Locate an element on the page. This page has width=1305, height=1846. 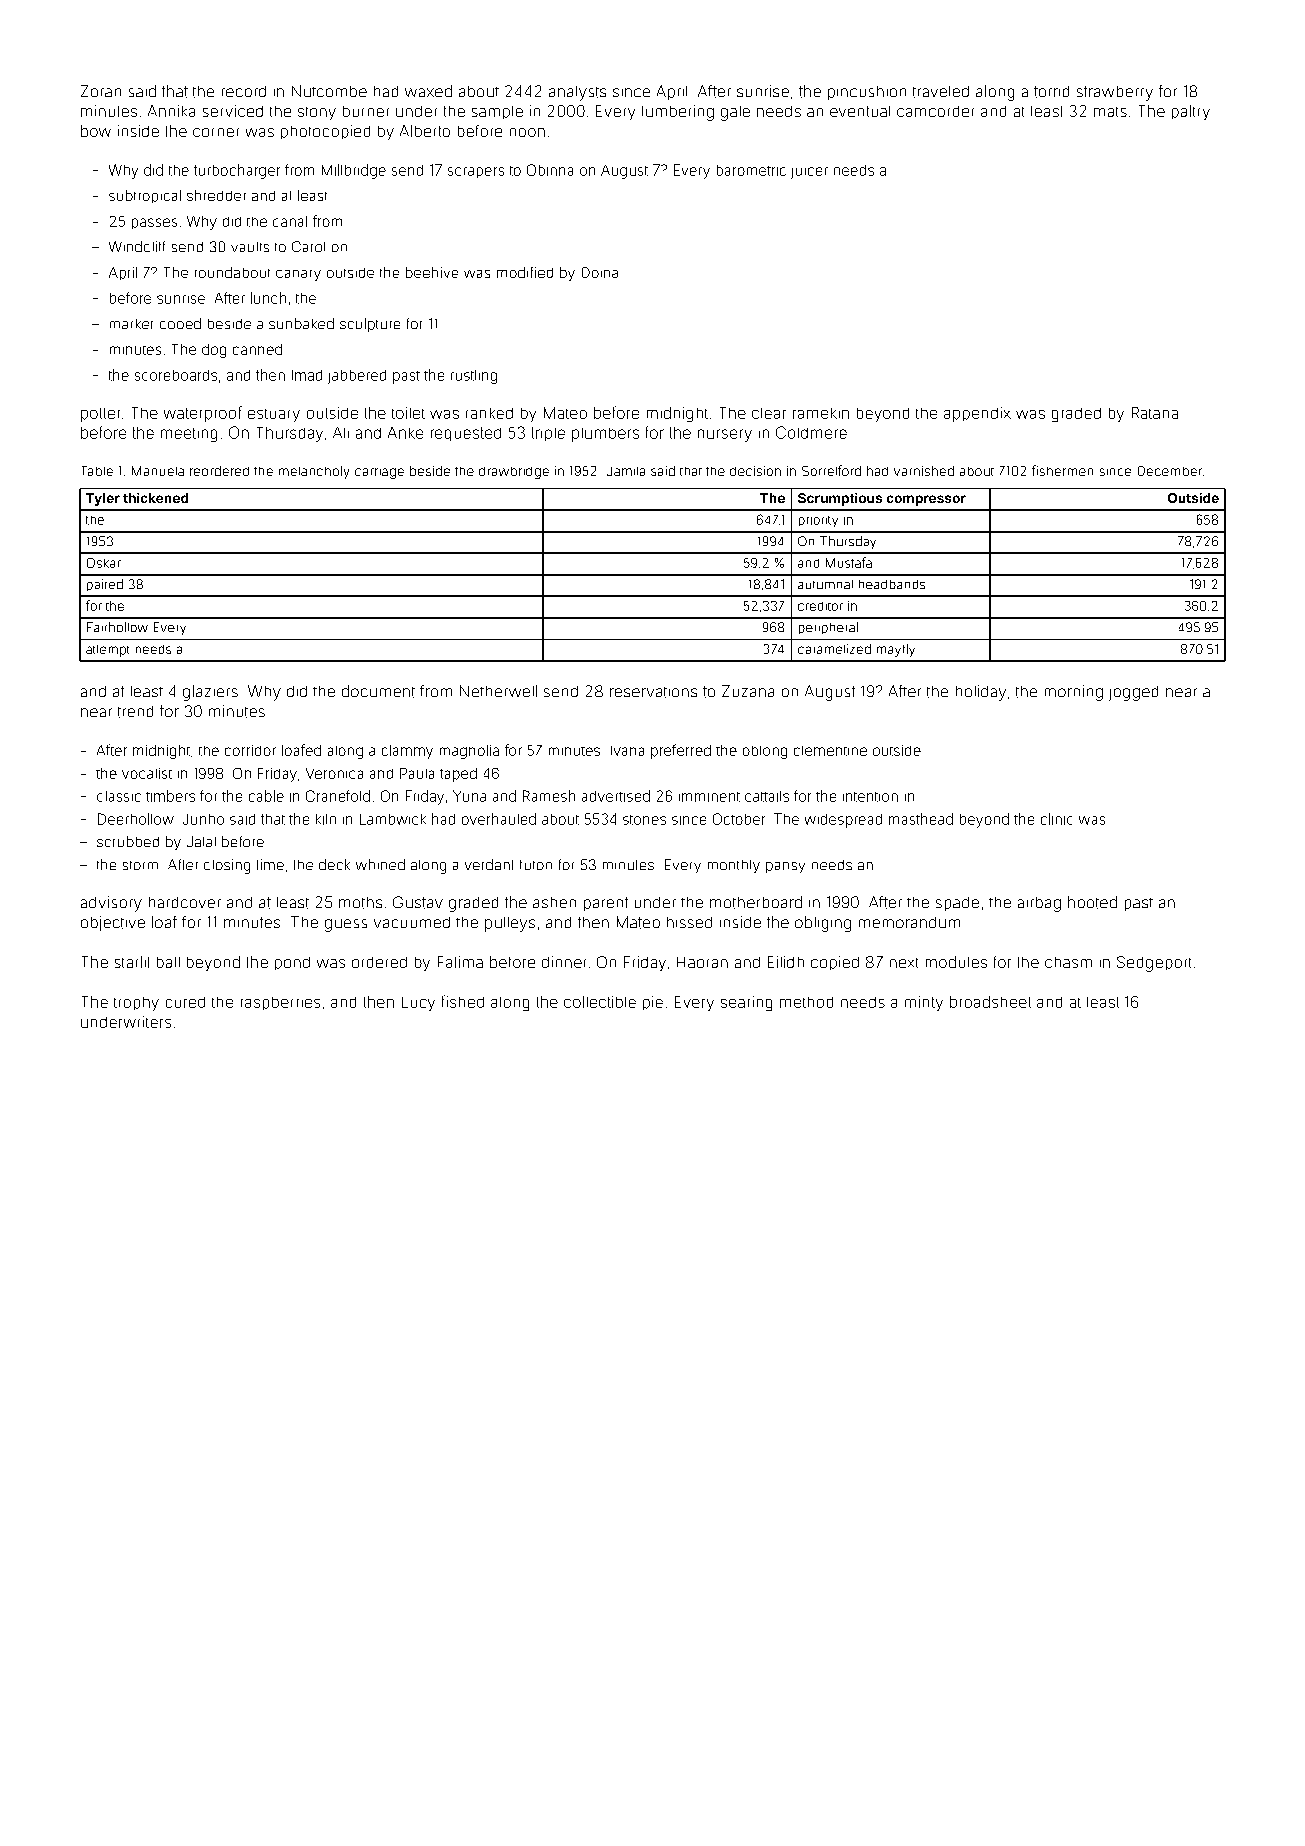
subtropical is located at coordinates (145, 196).
